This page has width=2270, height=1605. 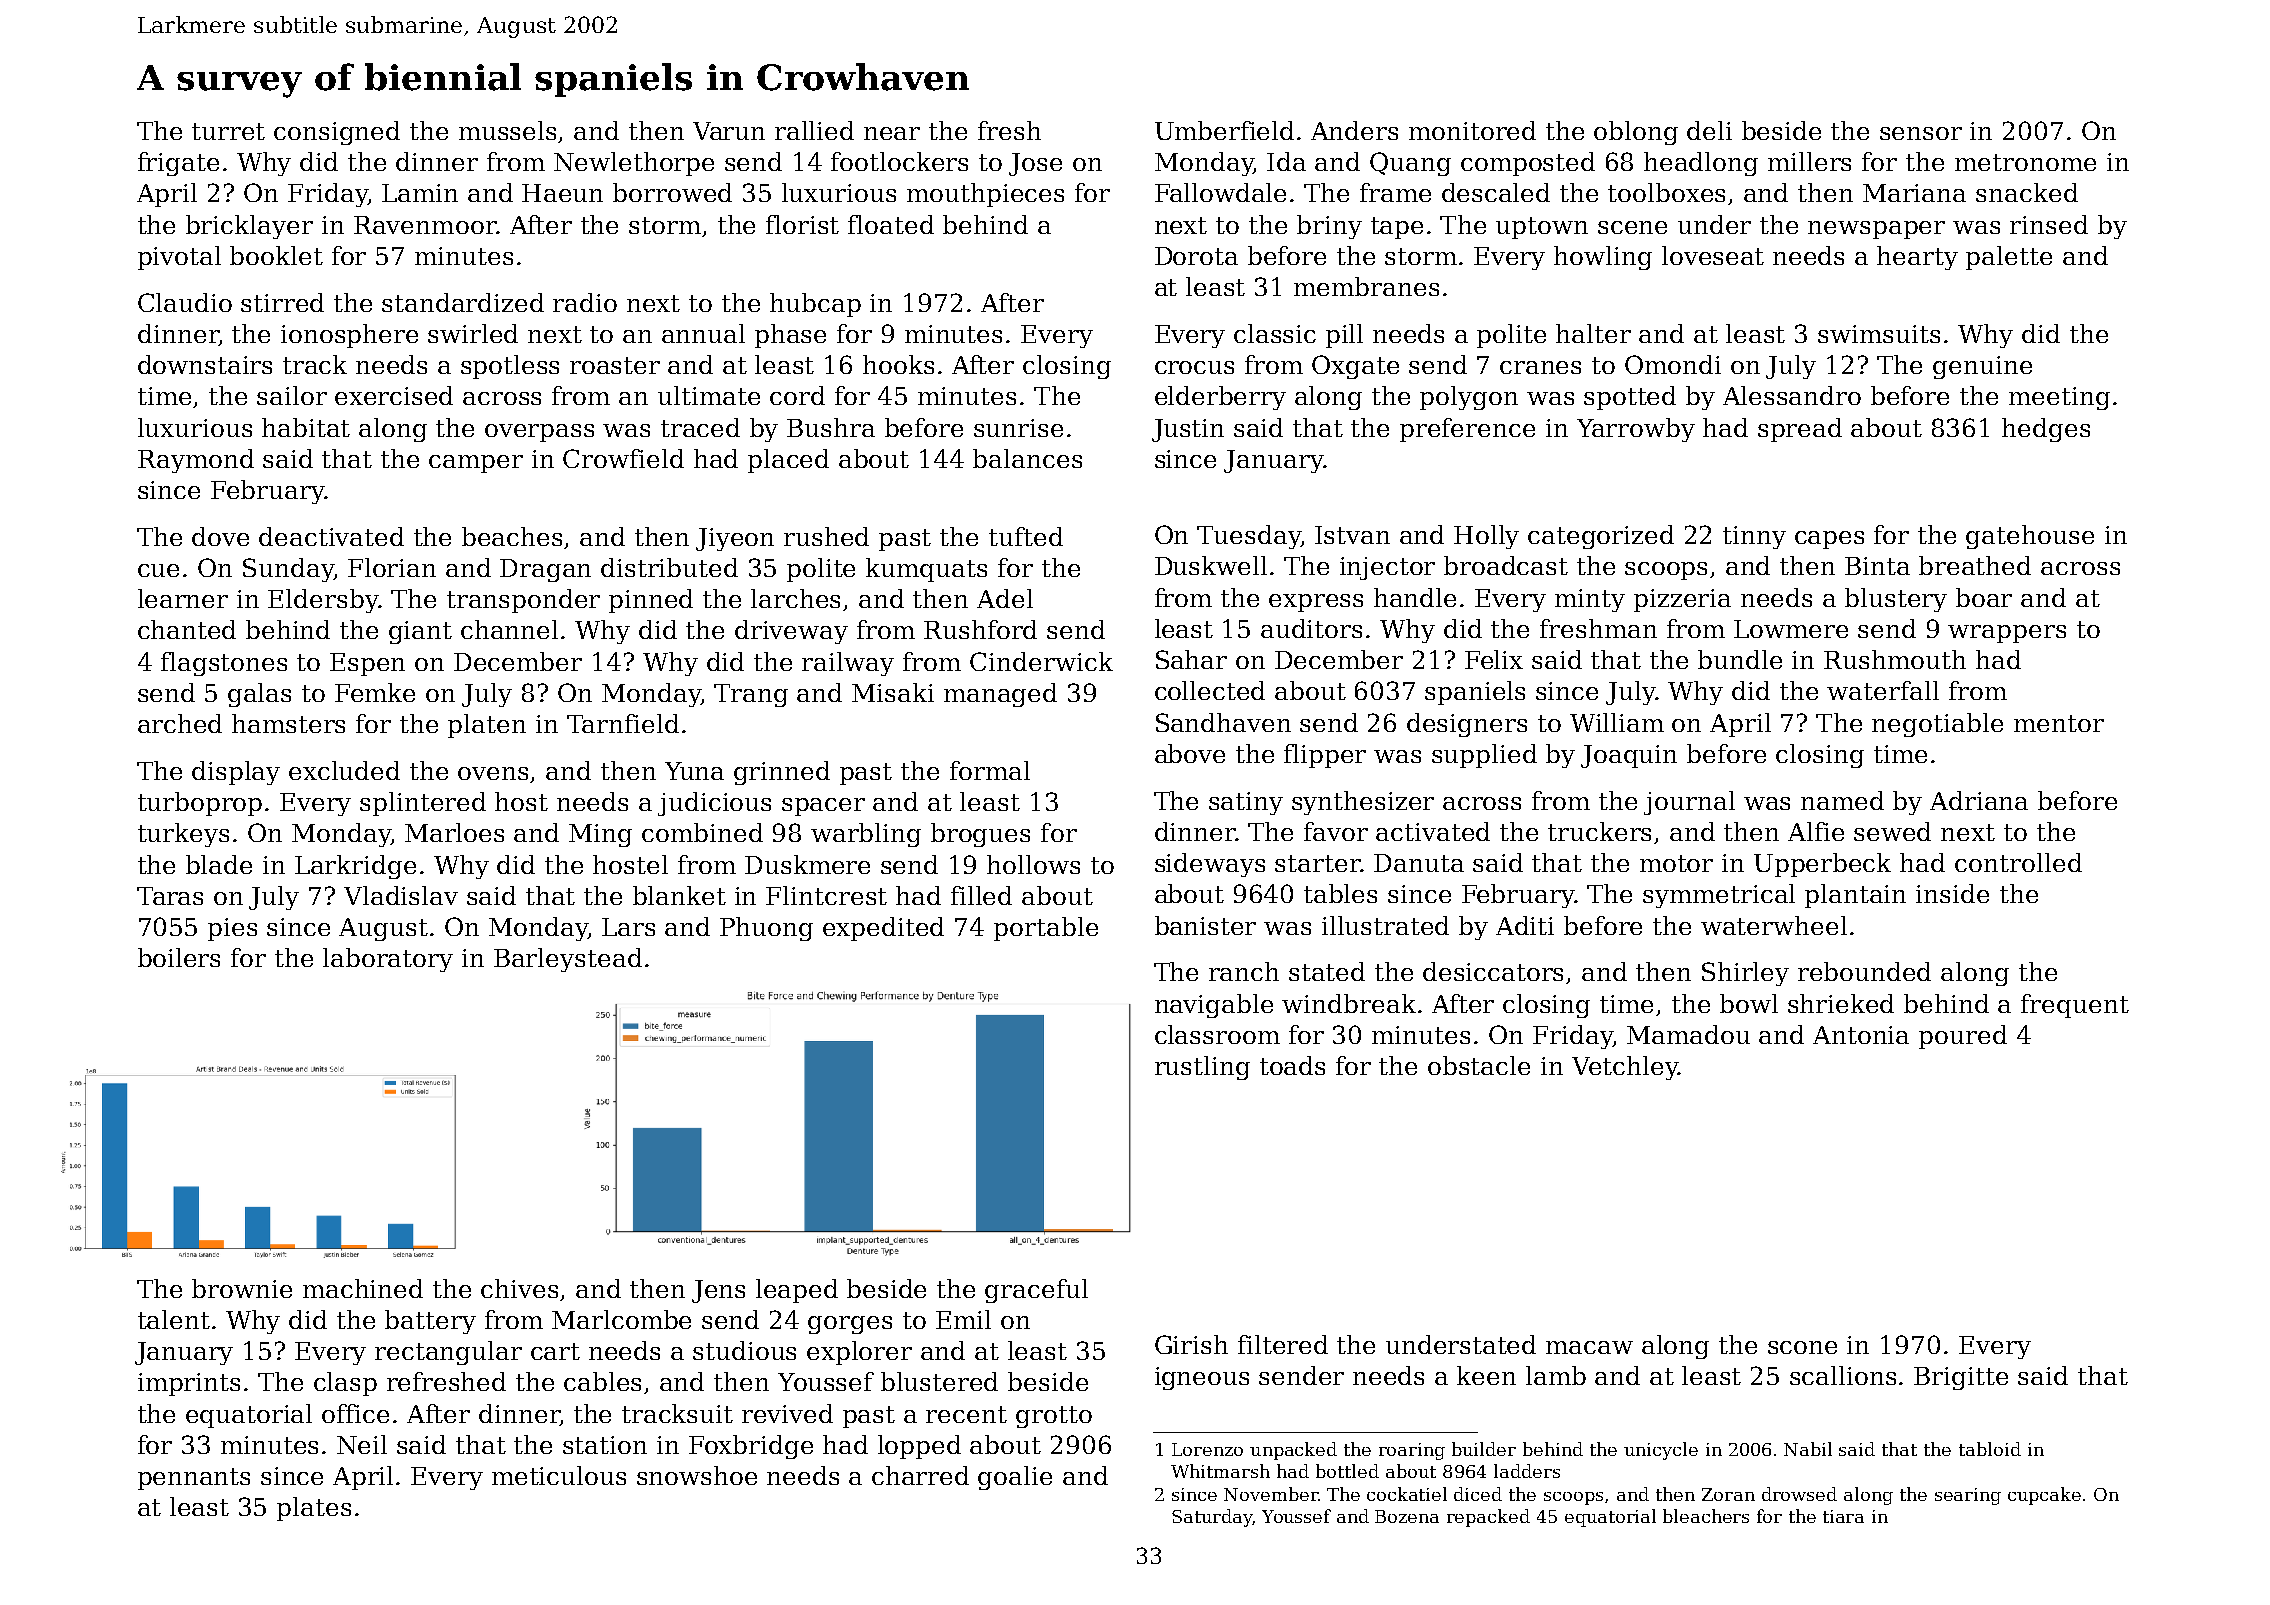 What do you see at coordinates (194, 1479) in the page?
I see `pennants` at bounding box center [194, 1479].
